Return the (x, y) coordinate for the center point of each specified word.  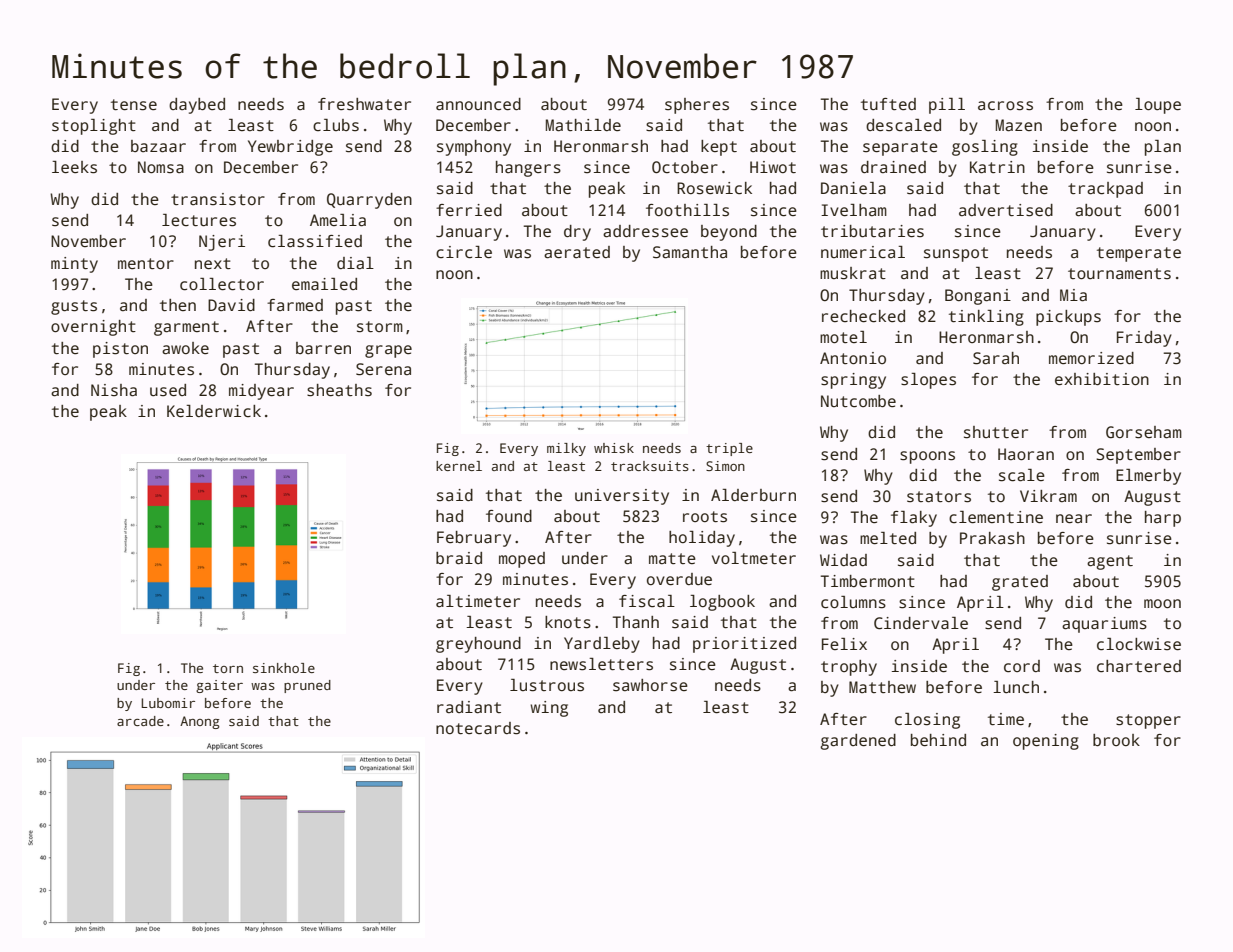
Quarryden (369, 201)
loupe (1158, 106)
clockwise (1139, 644)
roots (705, 517)
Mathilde (583, 125)
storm (380, 327)
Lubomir (168, 703)
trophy (849, 668)
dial (355, 263)
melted (888, 538)
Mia (1073, 295)
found (509, 516)
